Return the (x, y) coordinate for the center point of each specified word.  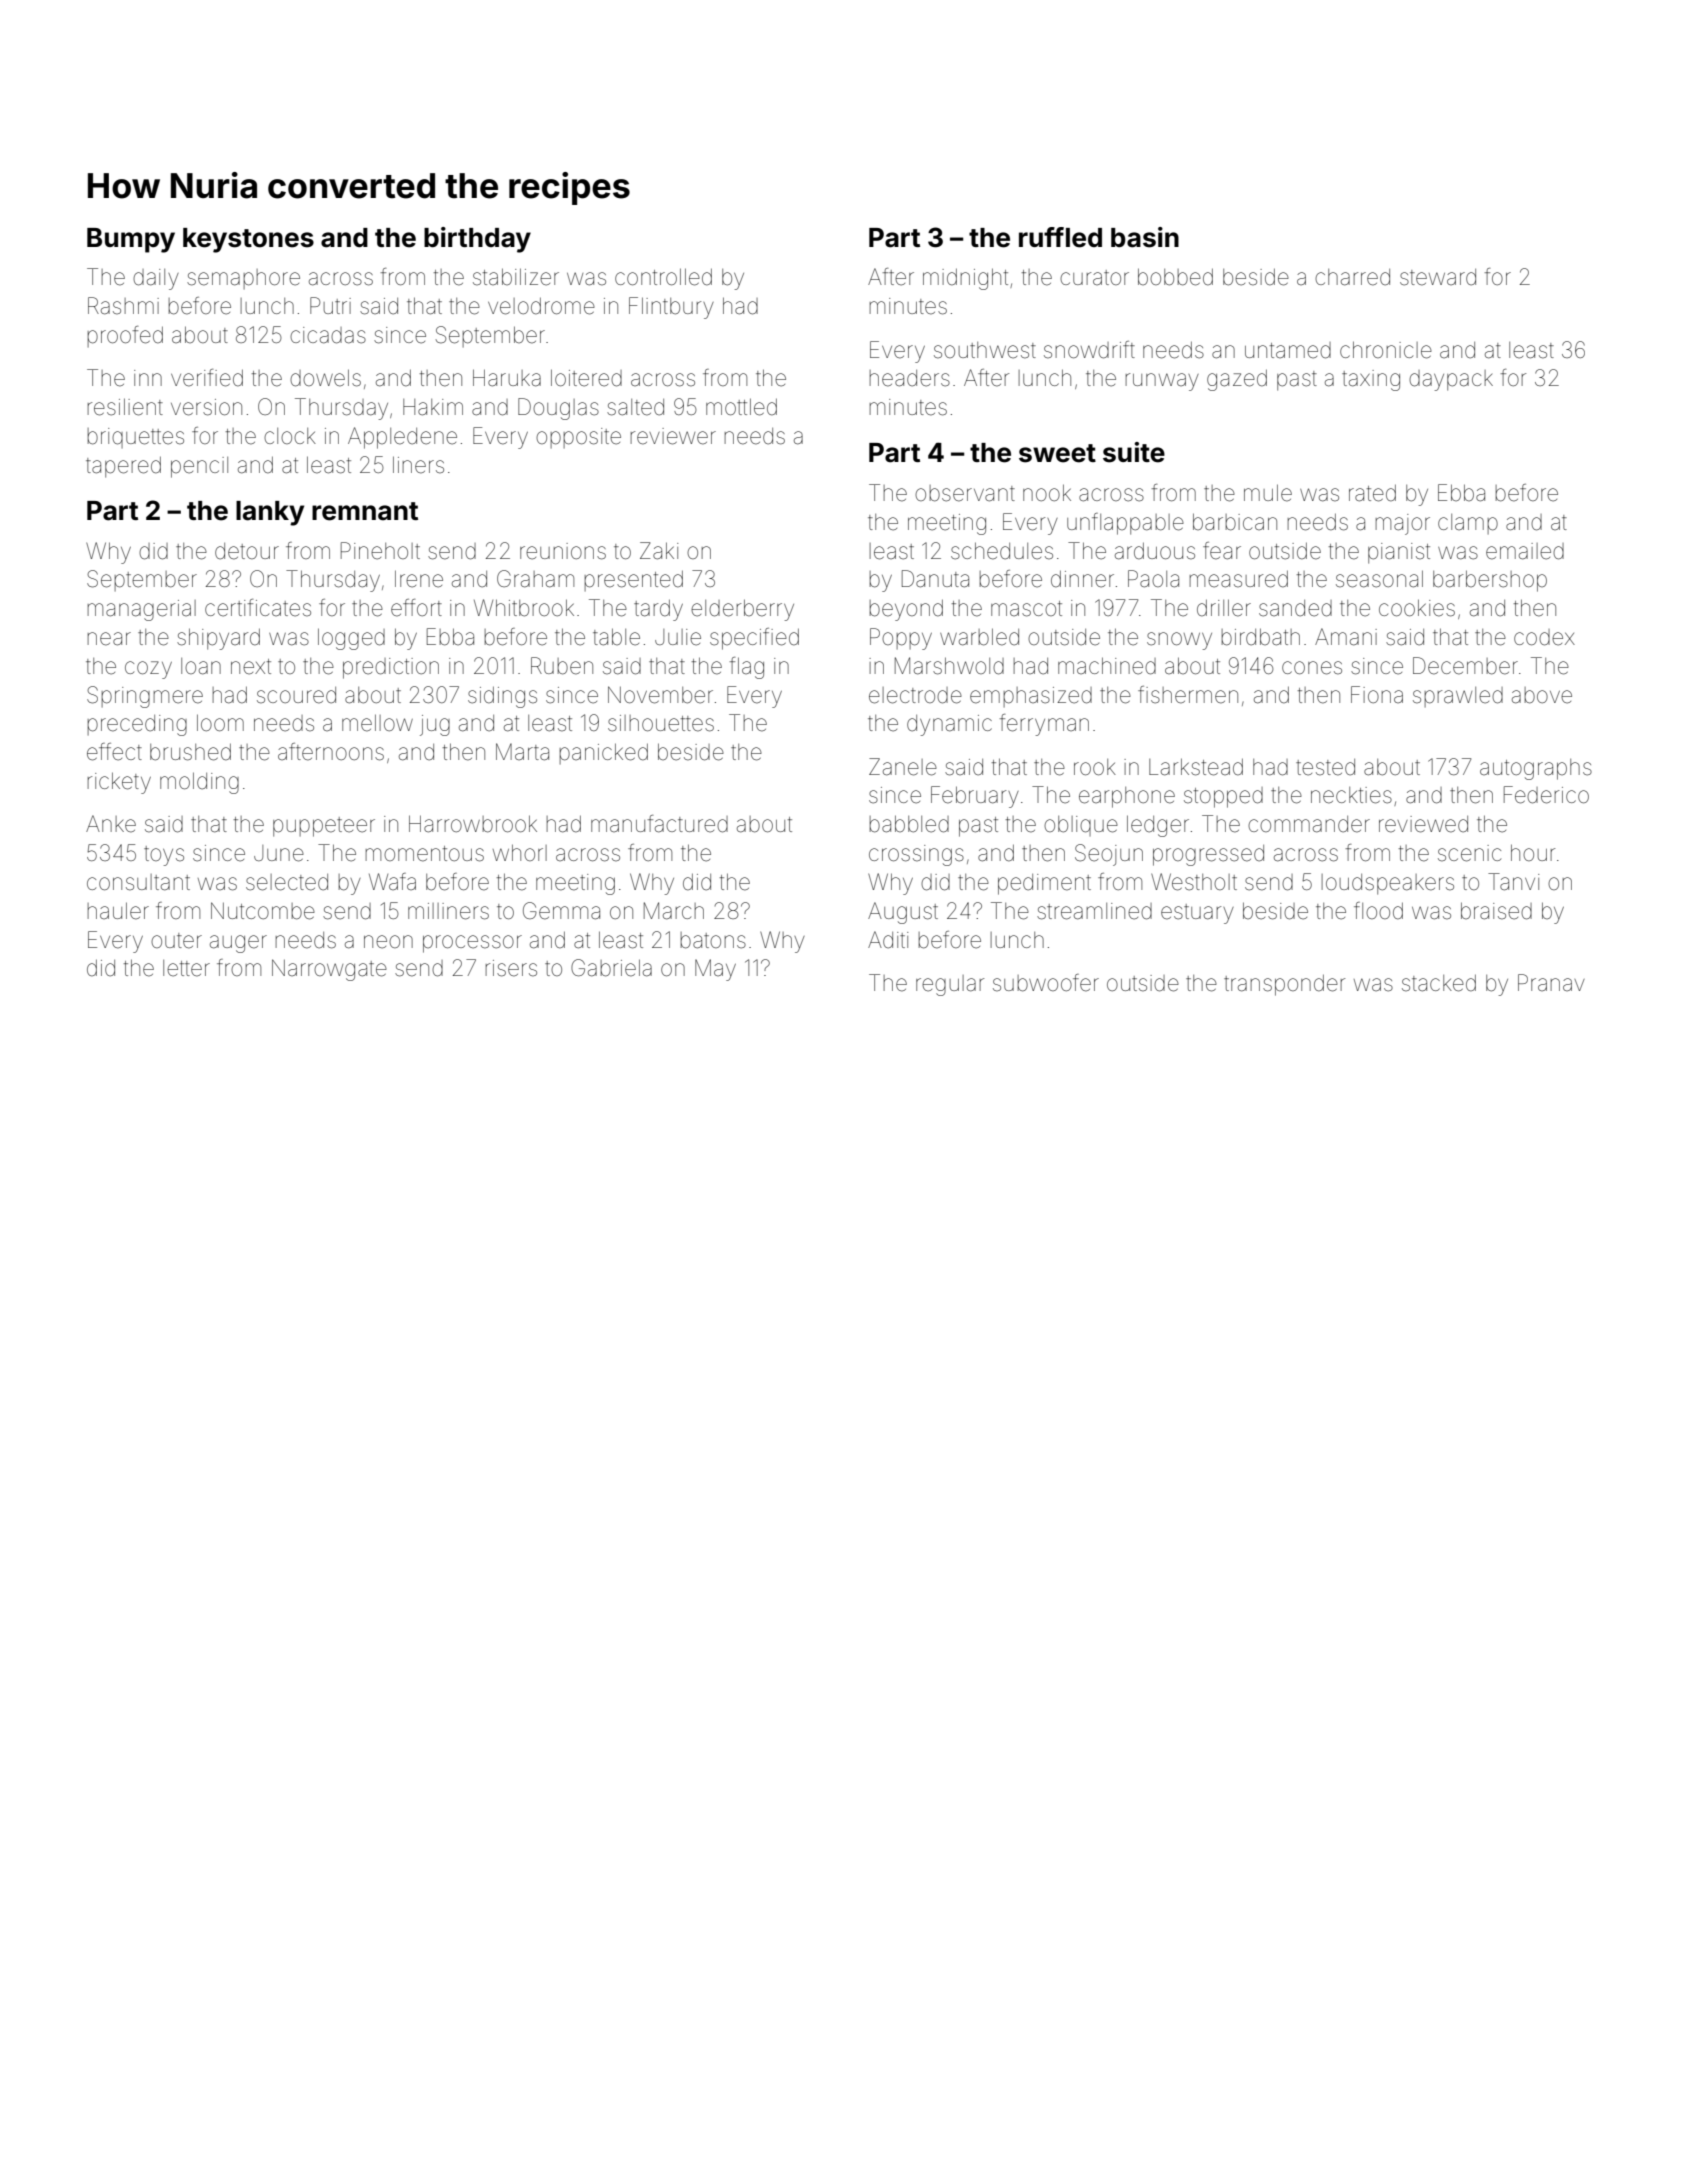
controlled (663, 277)
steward (1438, 277)
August (903, 913)
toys (164, 856)
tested (1325, 767)
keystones (248, 240)
